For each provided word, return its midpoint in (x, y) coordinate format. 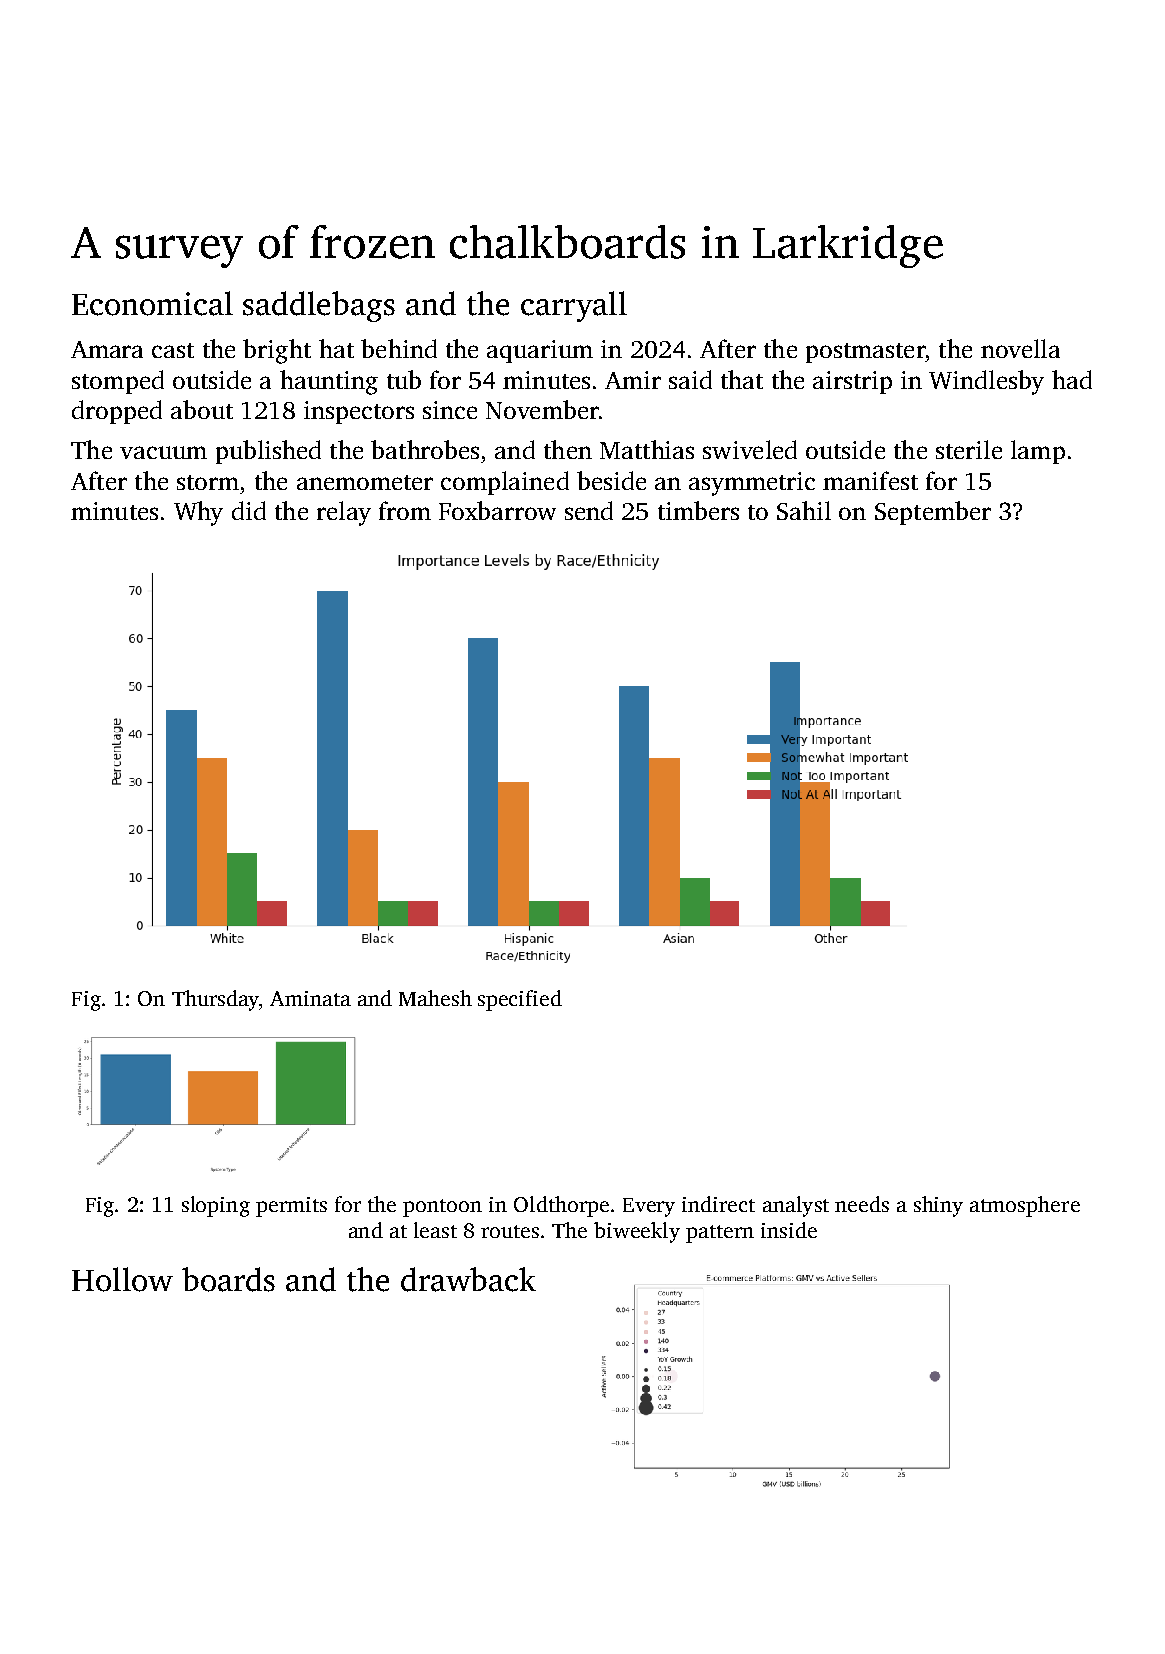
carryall (574, 306)
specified (520, 1000)
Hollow (122, 1279)
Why (198, 513)
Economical (152, 303)
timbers (698, 510)
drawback (468, 1279)
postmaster (865, 353)
